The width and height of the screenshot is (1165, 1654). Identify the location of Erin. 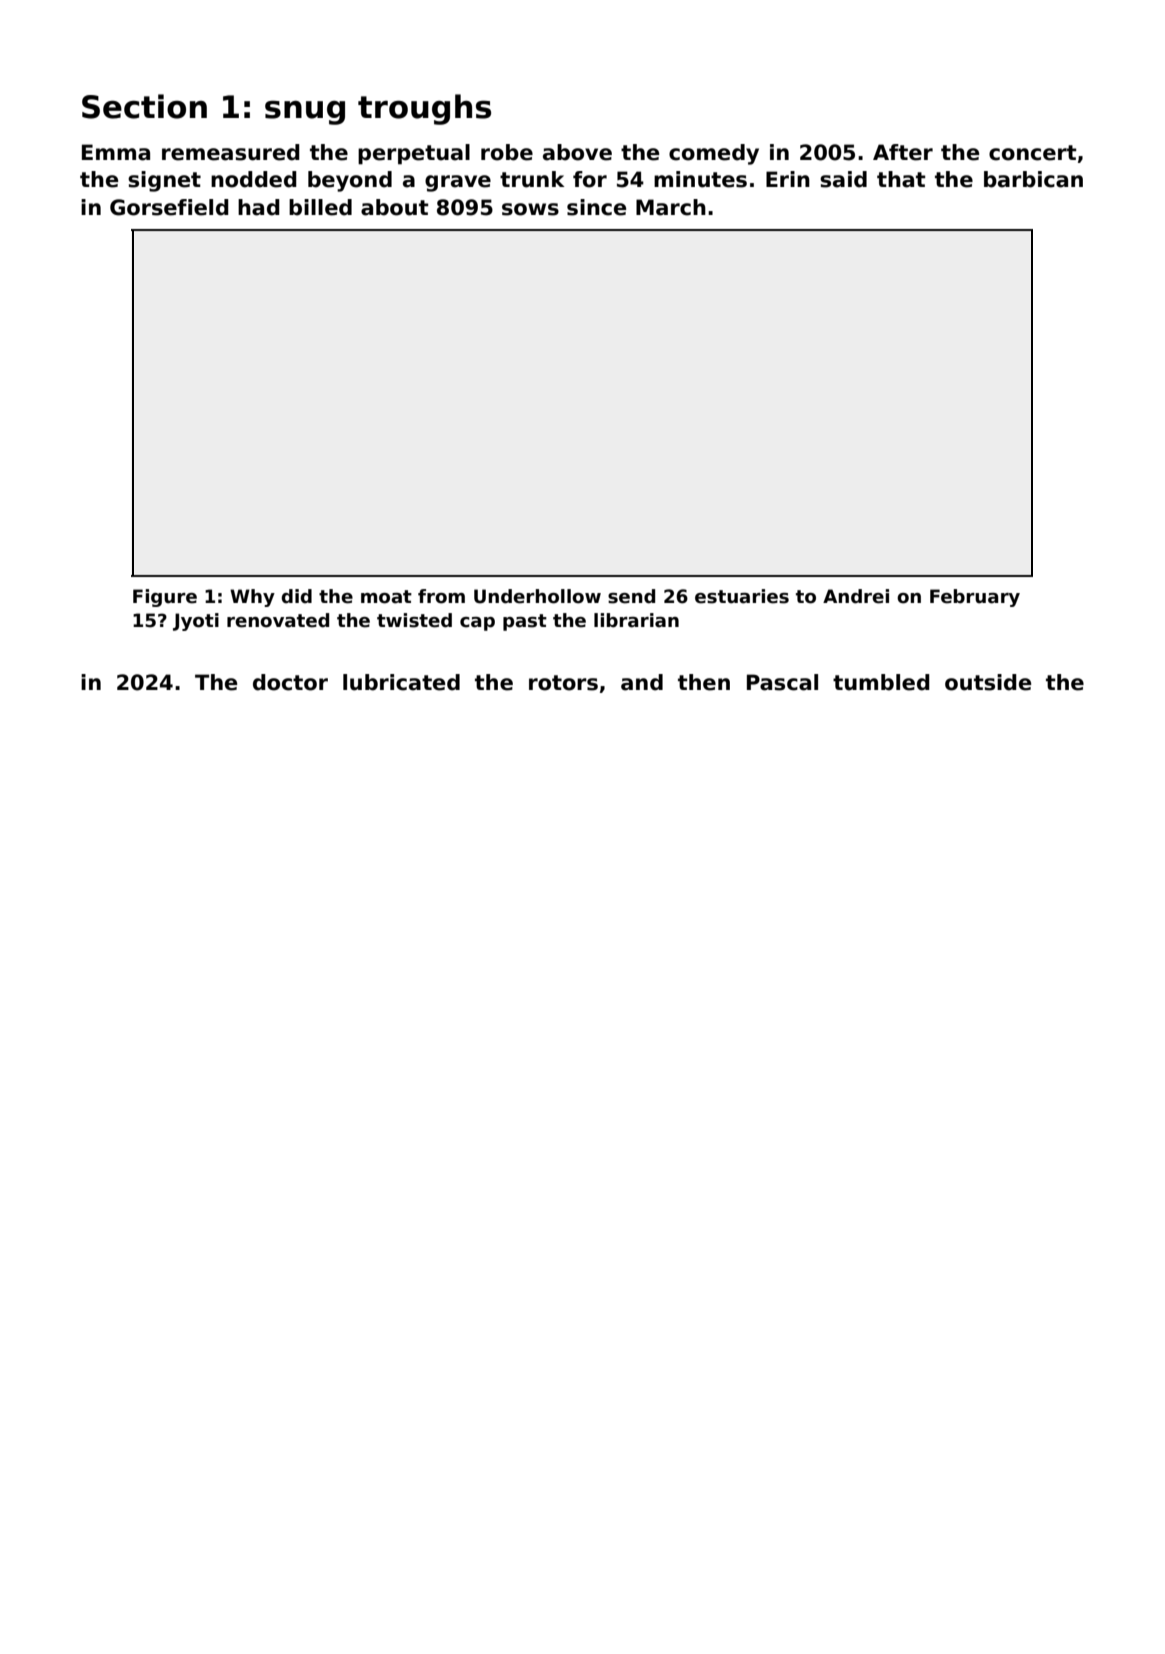
(788, 179).
